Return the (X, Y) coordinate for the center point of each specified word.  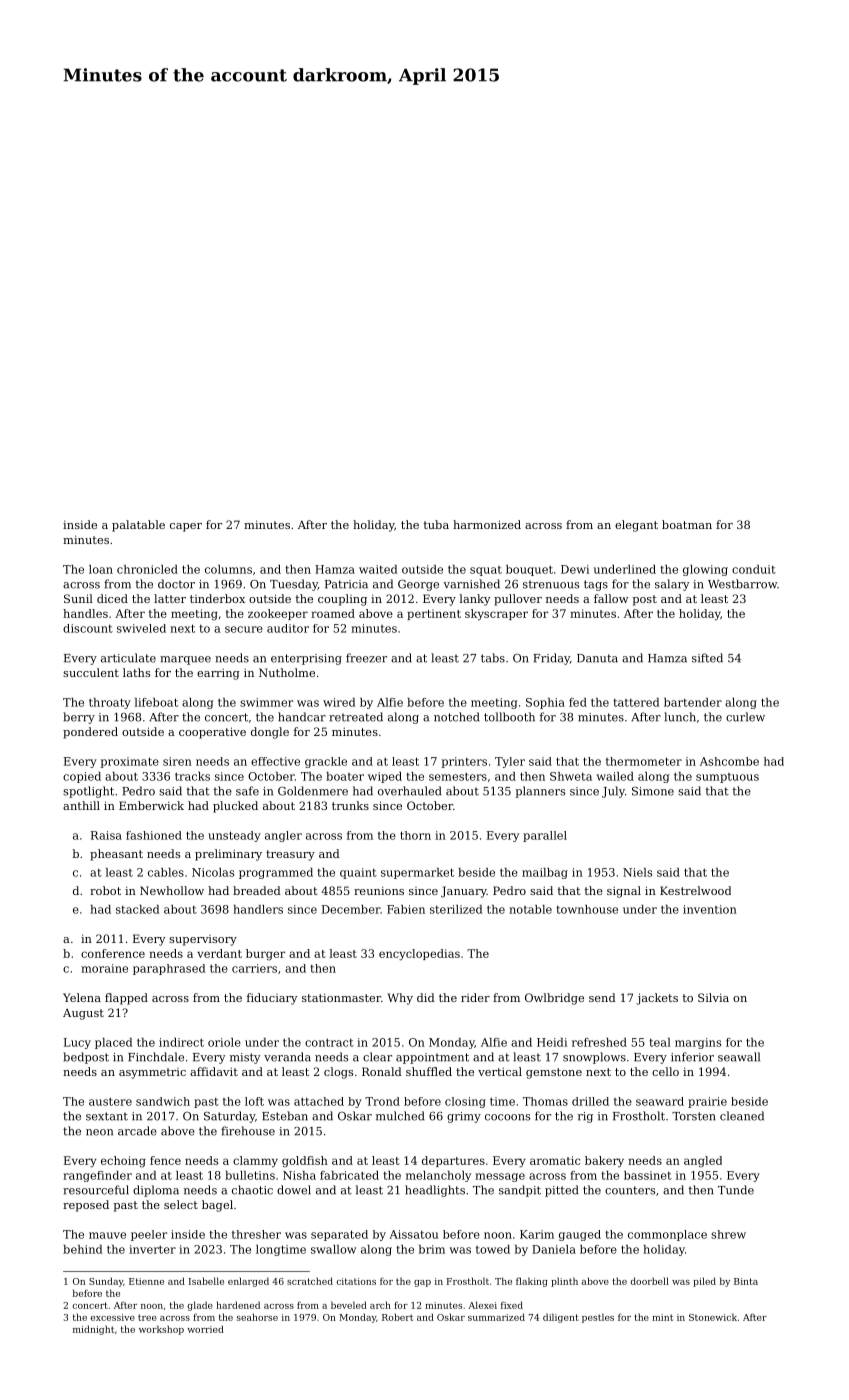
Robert (397, 1317)
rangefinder (97, 1176)
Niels (637, 872)
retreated (356, 717)
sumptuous (727, 778)
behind (82, 1249)
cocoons (507, 1117)
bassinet (648, 1175)
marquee (185, 660)
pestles (598, 1318)
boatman (687, 524)
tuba (436, 524)
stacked (137, 909)
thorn (415, 835)
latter (170, 598)
